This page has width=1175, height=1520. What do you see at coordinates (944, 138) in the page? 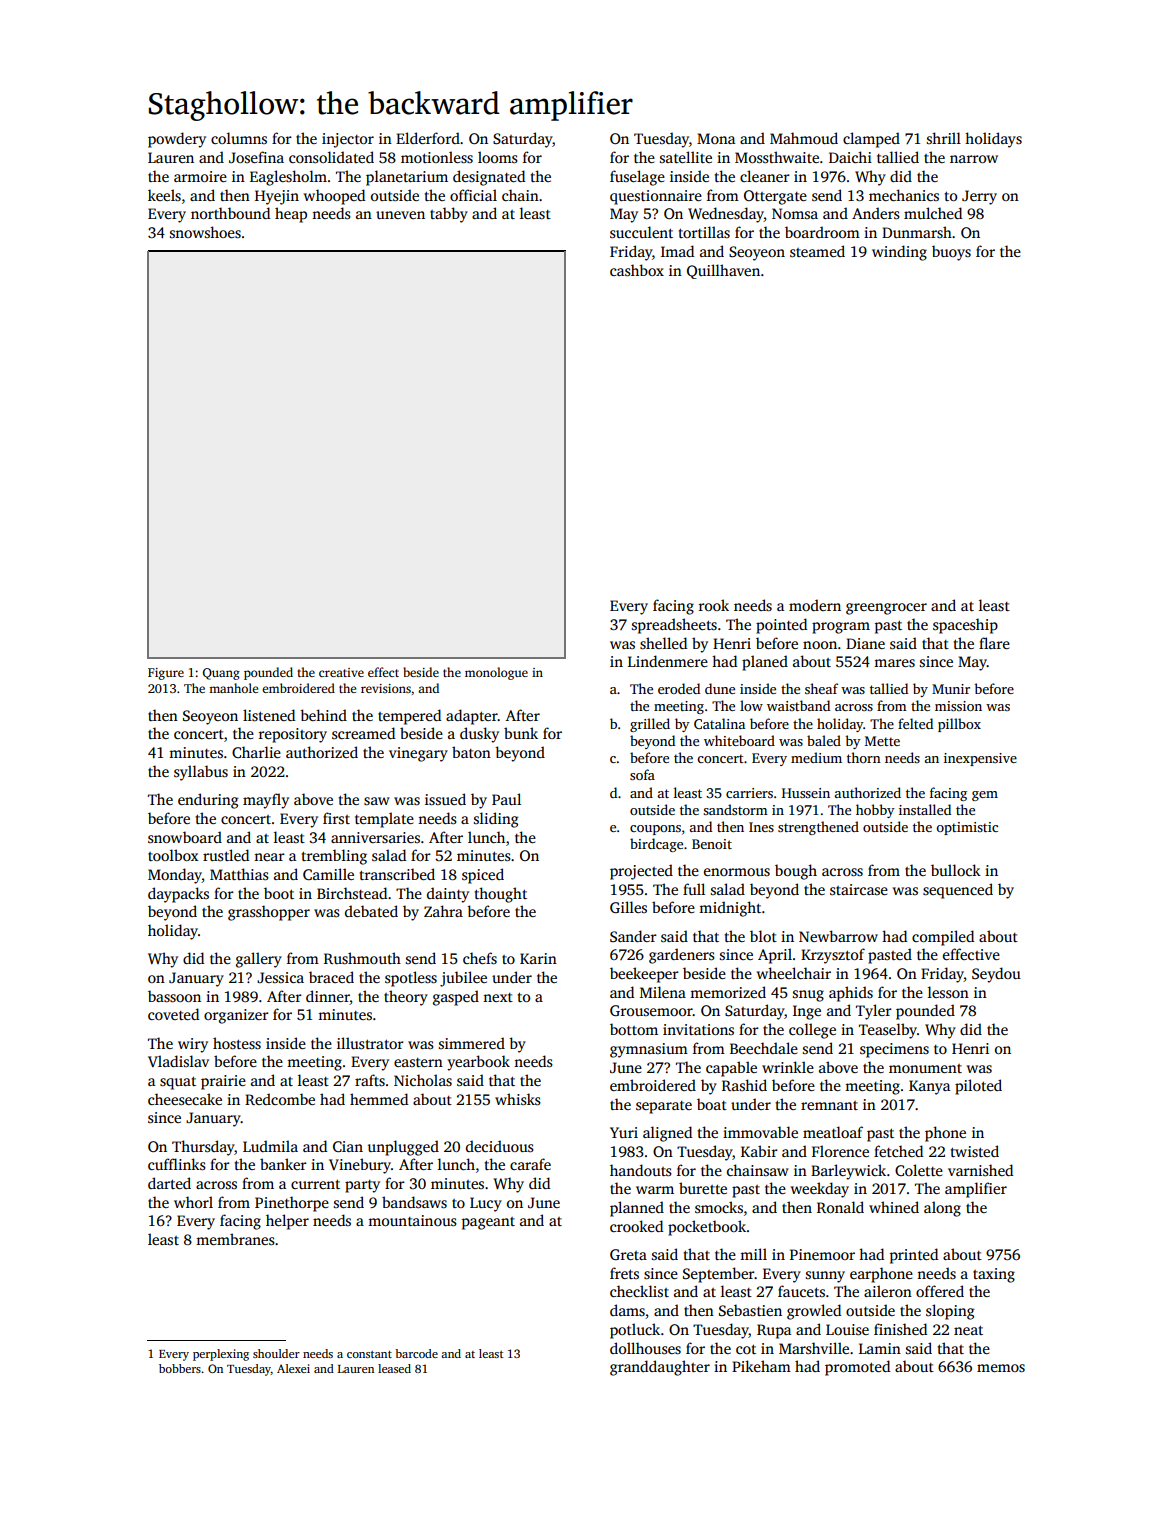
I see `shrill` at bounding box center [944, 138].
